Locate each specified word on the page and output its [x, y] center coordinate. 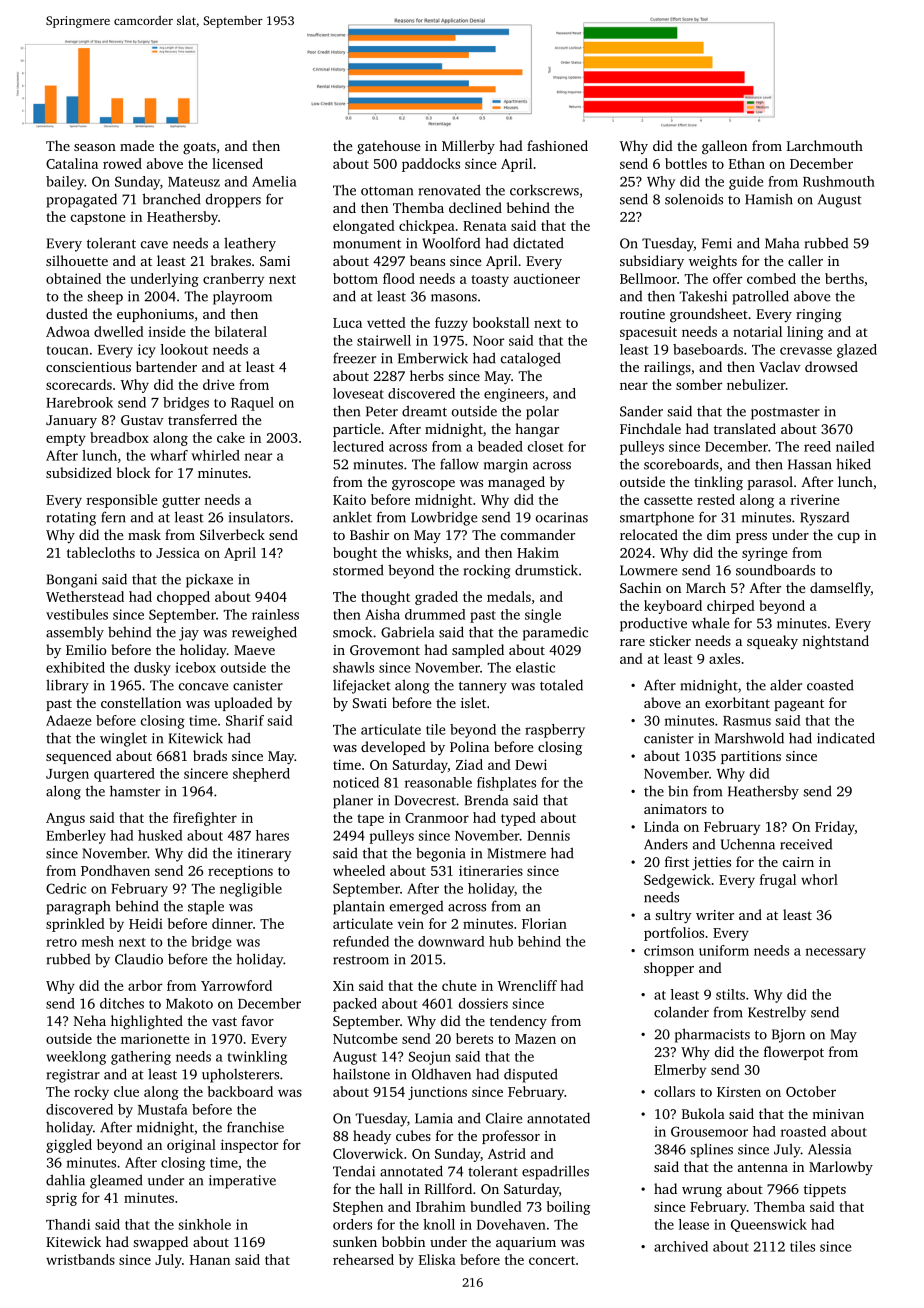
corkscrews [544, 190]
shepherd [261, 775]
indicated [846, 738]
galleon [724, 147]
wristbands [80, 1259]
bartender [166, 366]
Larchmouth [825, 145]
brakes [231, 260]
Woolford [451, 243]
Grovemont [385, 650]
